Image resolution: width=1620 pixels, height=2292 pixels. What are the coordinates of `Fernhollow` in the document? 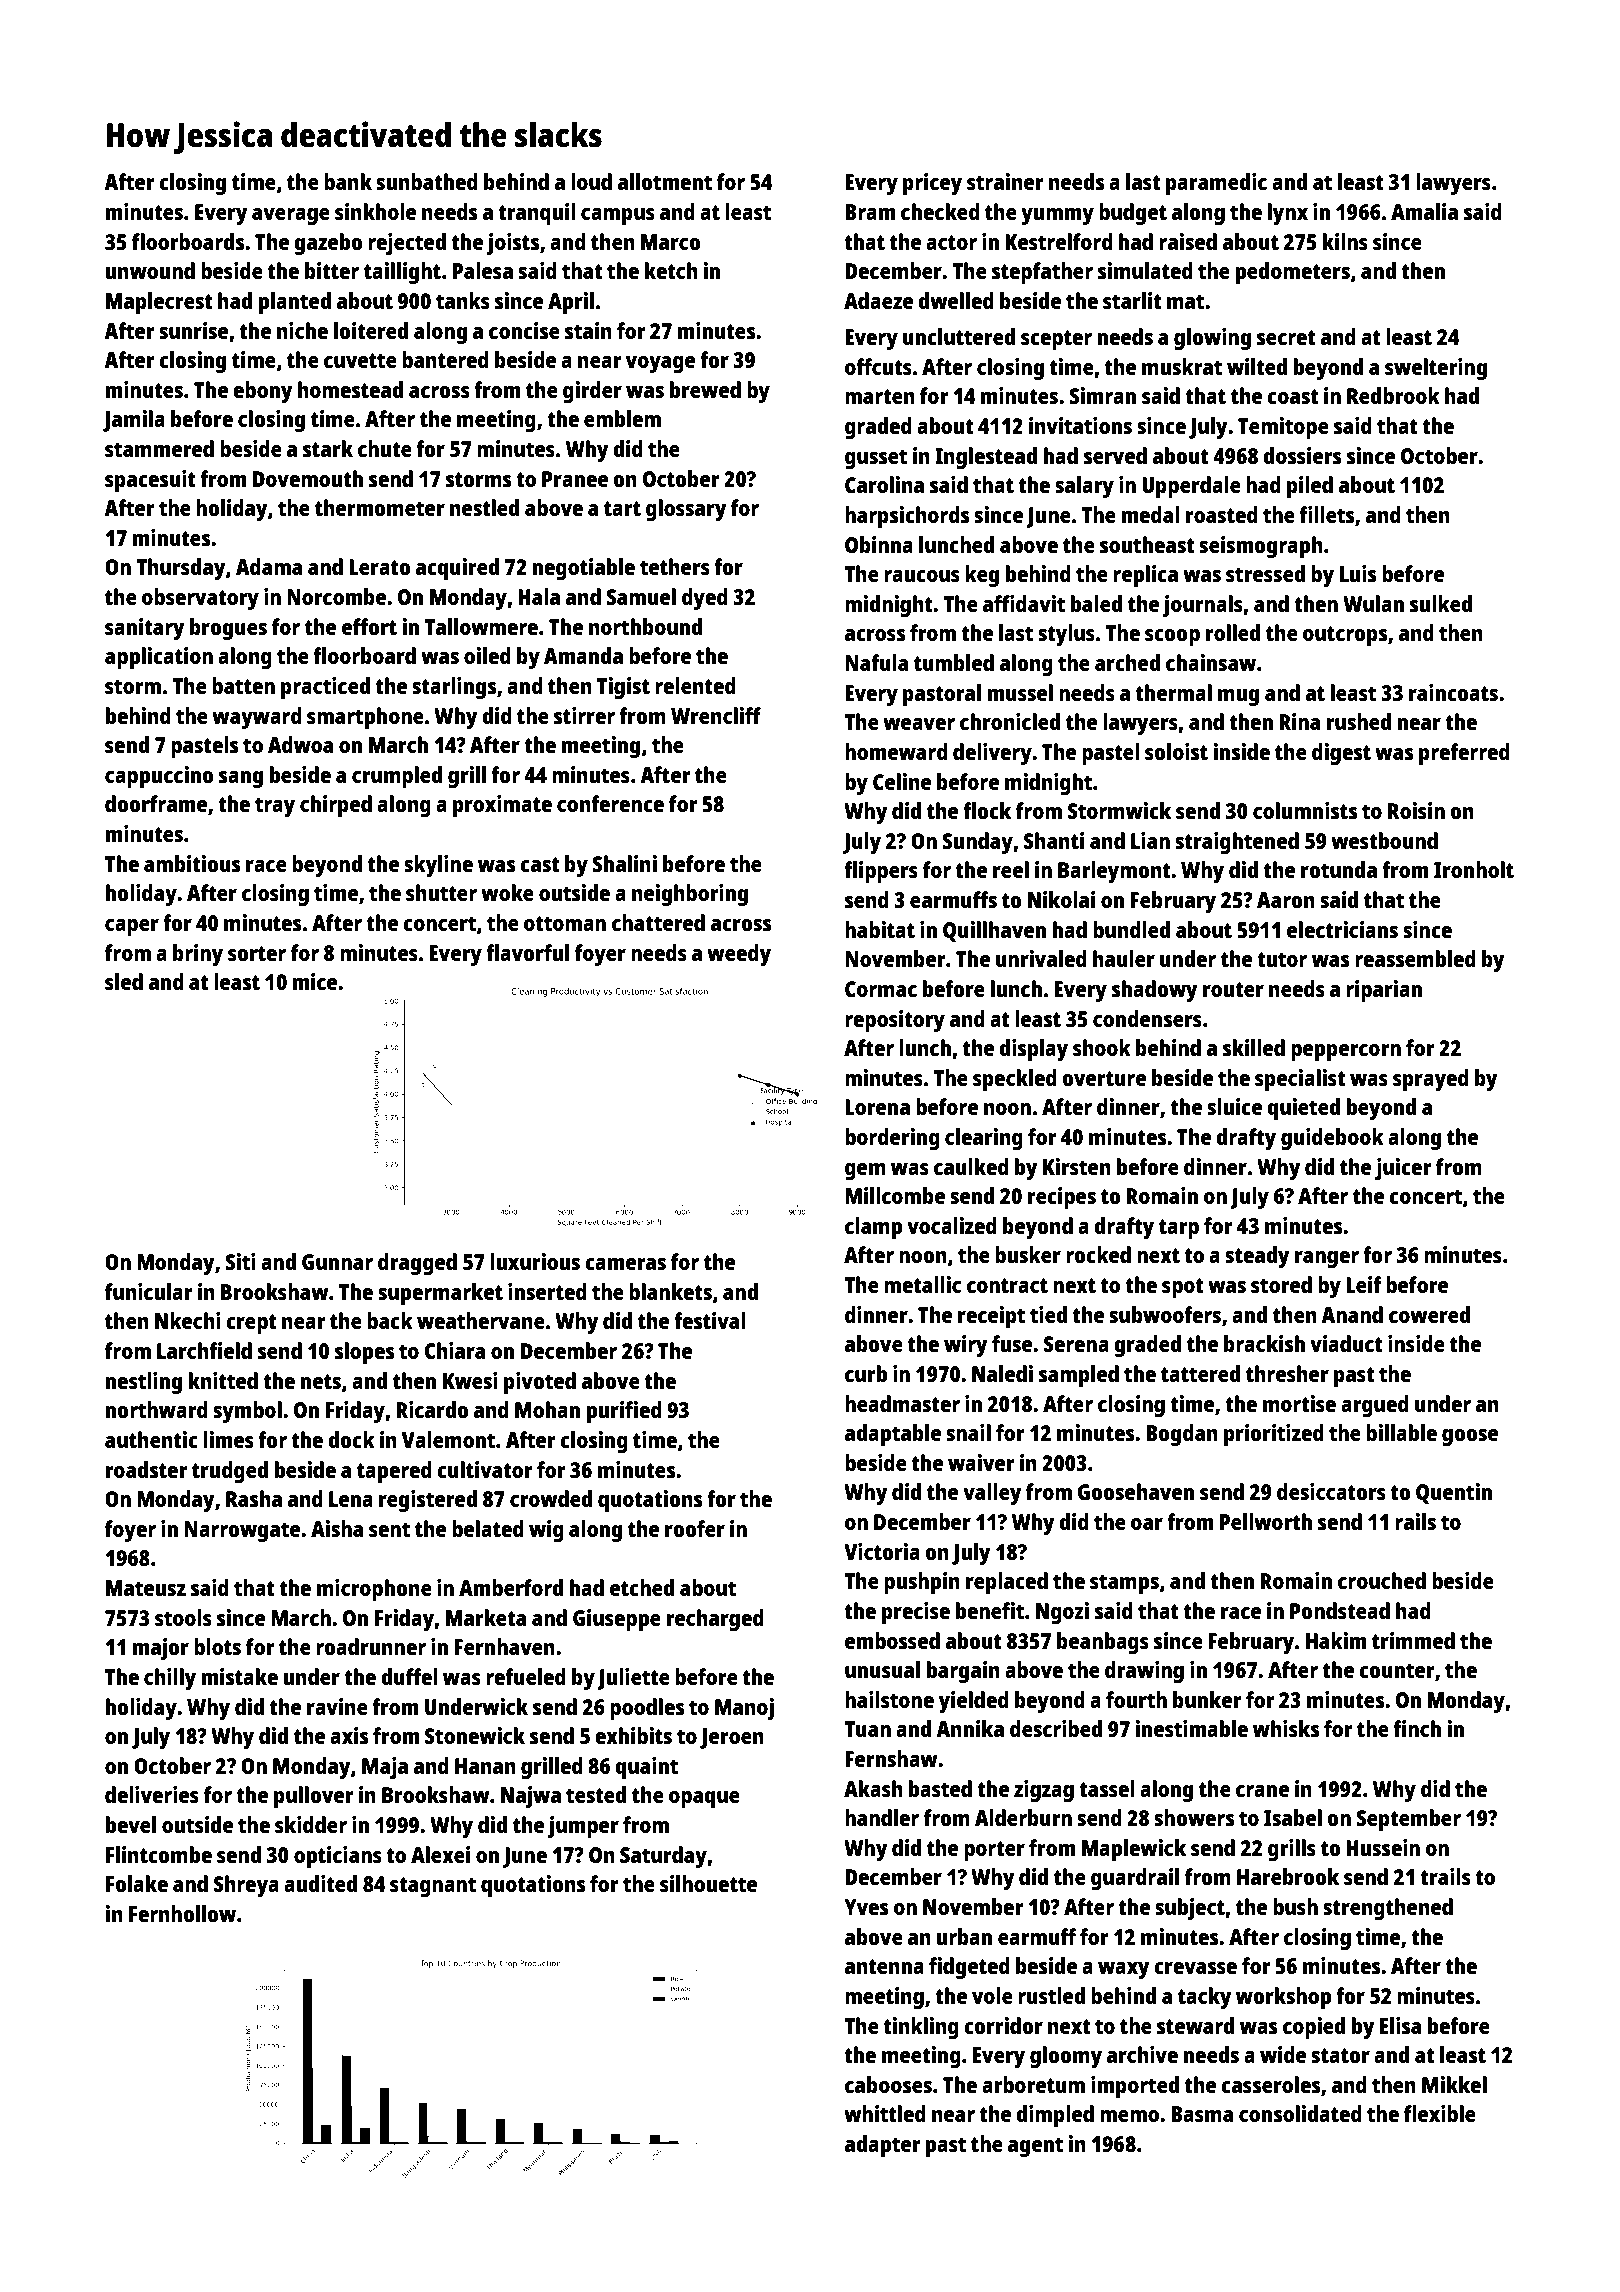 It's located at (182, 1913).
